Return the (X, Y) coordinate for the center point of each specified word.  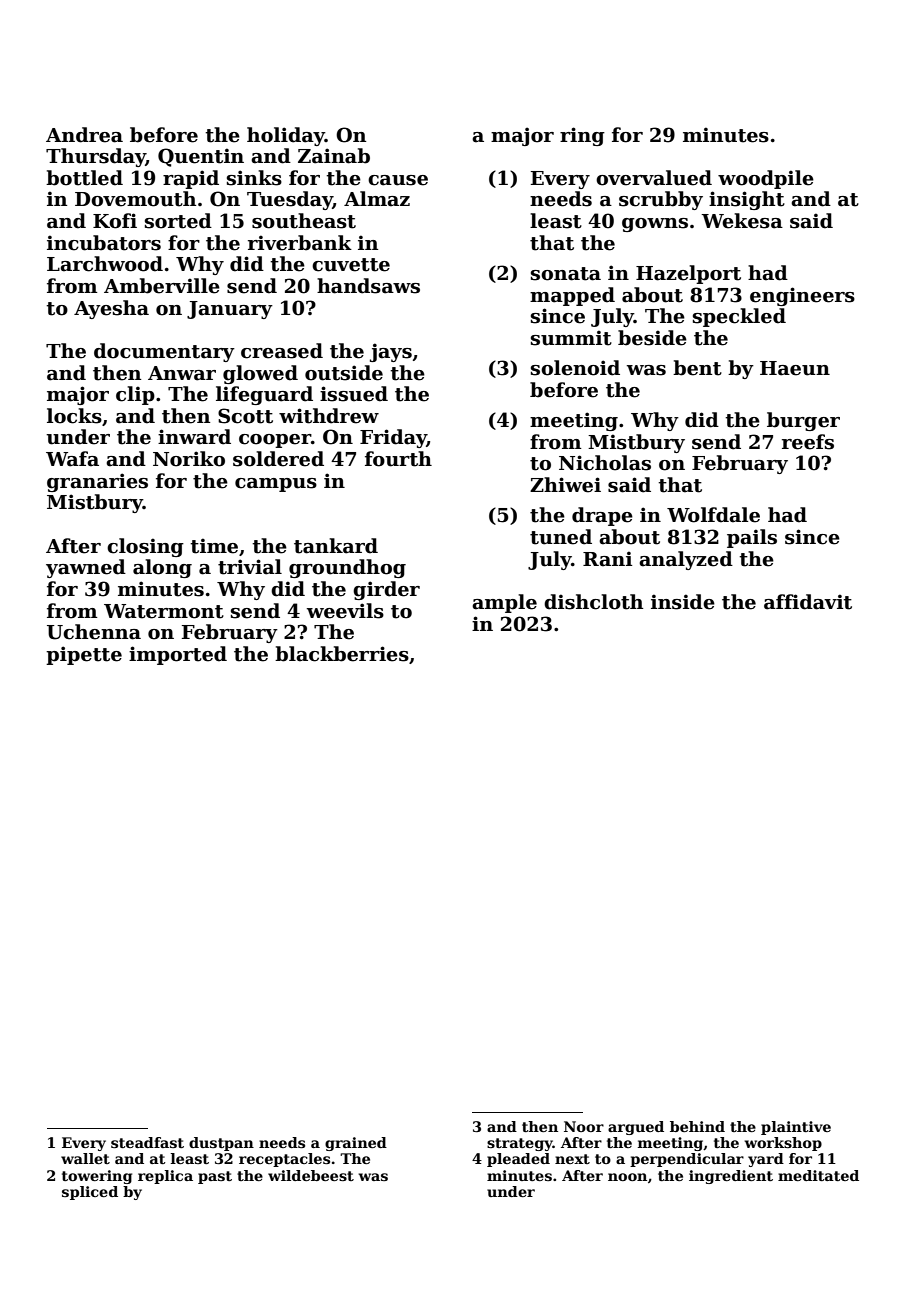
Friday (393, 438)
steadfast (147, 1142)
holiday (286, 136)
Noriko (189, 459)
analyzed (686, 560)
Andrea (84, 135)
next (572, 1159)
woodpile (766, 179)
